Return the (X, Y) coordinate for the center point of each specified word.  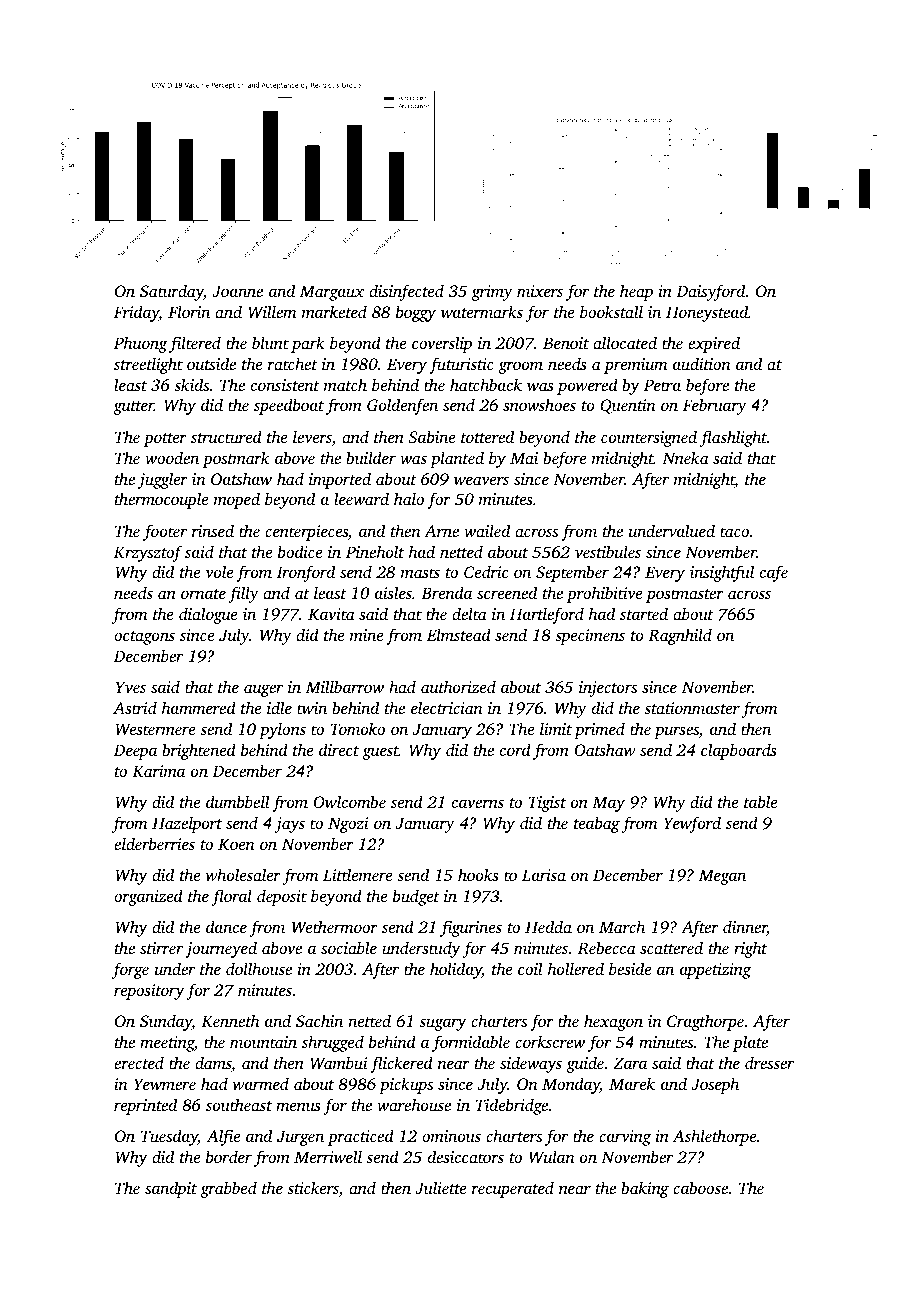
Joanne (237, 291)
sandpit (171, 1189)
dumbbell (238, 801)
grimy (492, 293)
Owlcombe (349, 801)
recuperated (513, 1189)
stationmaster (692, 708)
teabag (597, 824)
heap (636, 292)
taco (734, 532)
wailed (487, 530)
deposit (282, 897)
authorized (458, 686)
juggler (163, 480)
